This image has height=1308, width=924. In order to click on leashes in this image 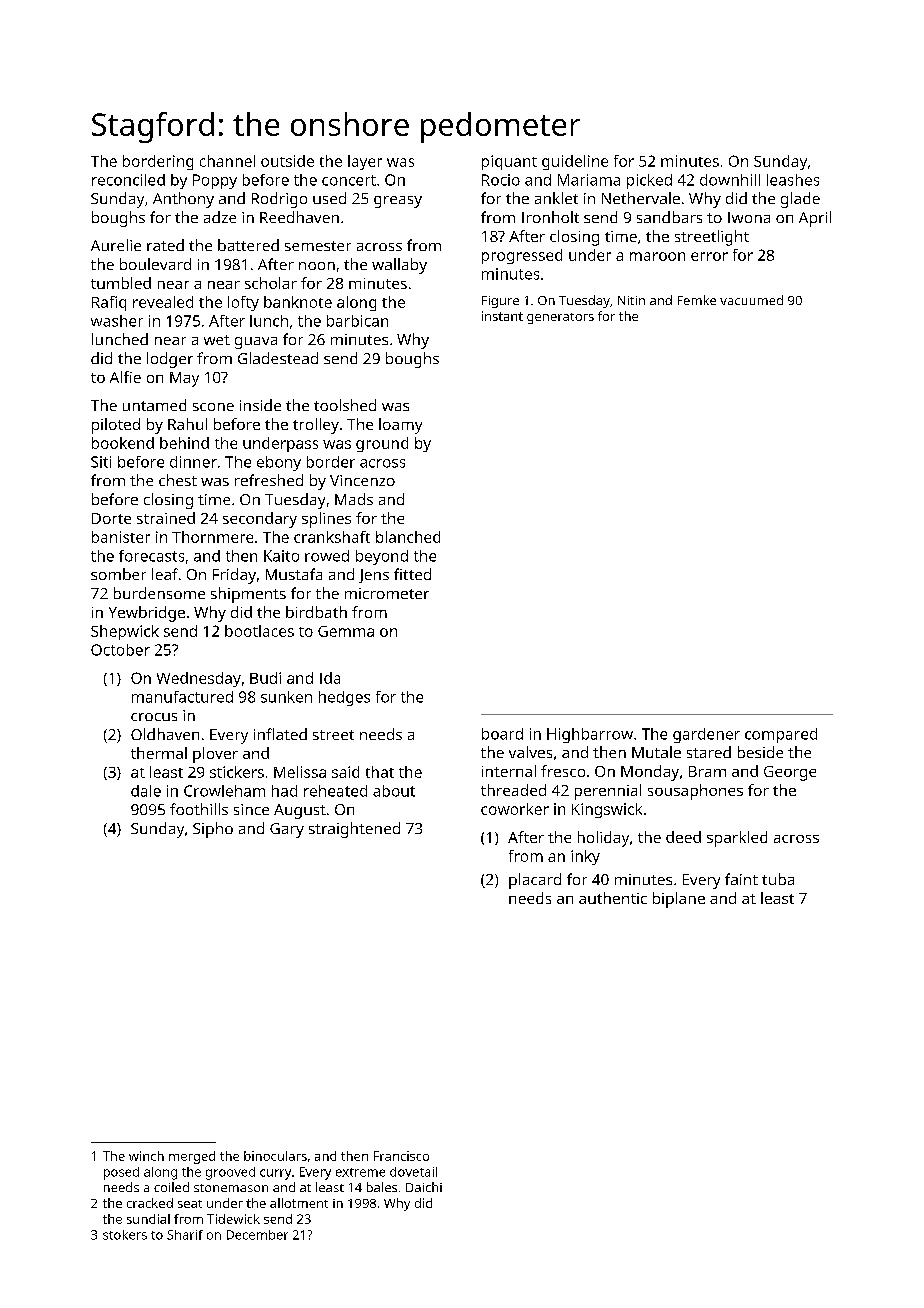, I will do `click(793, 180)`.
